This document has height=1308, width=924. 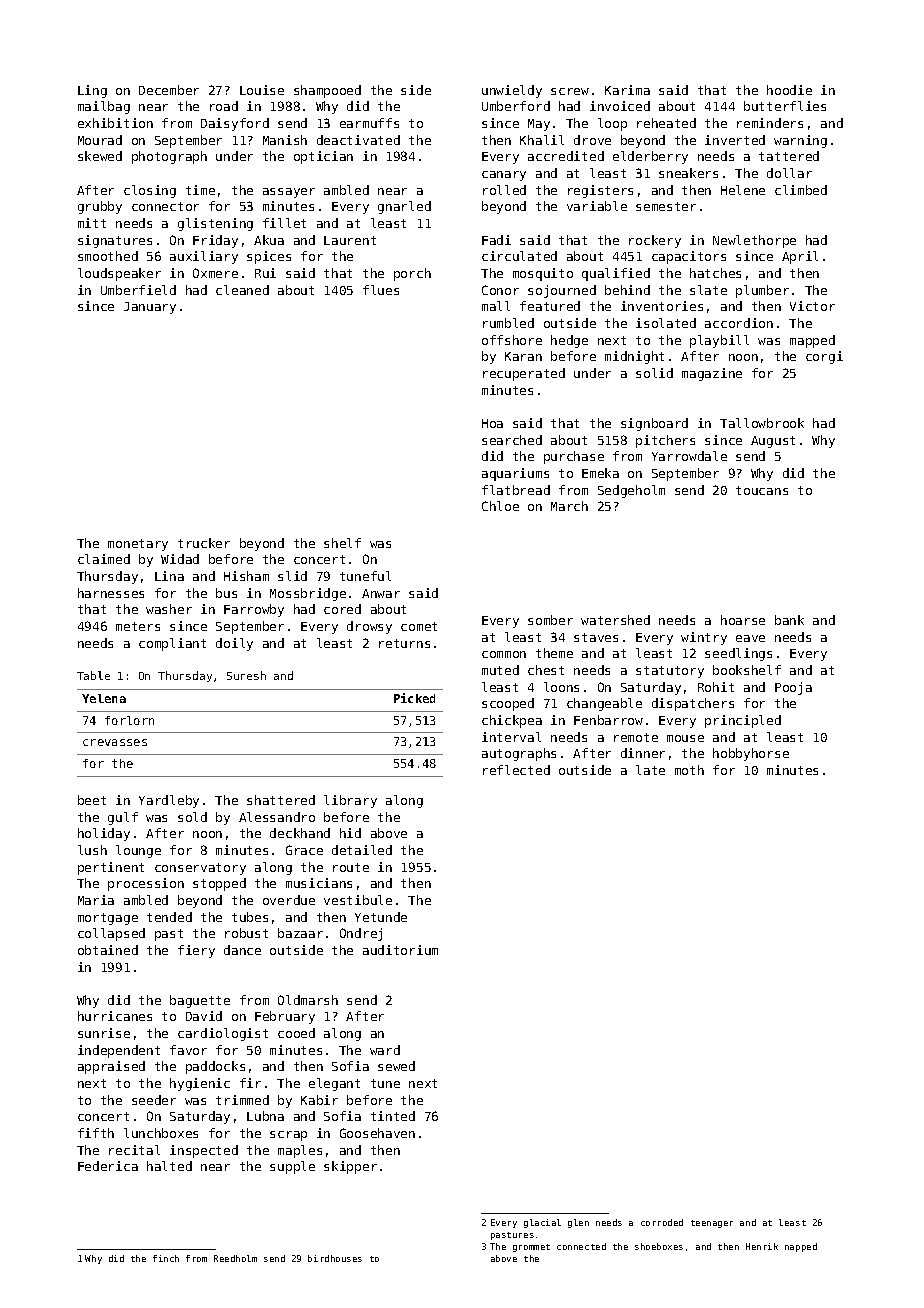 I want to click on glen, so click(x=578, y=1223).
